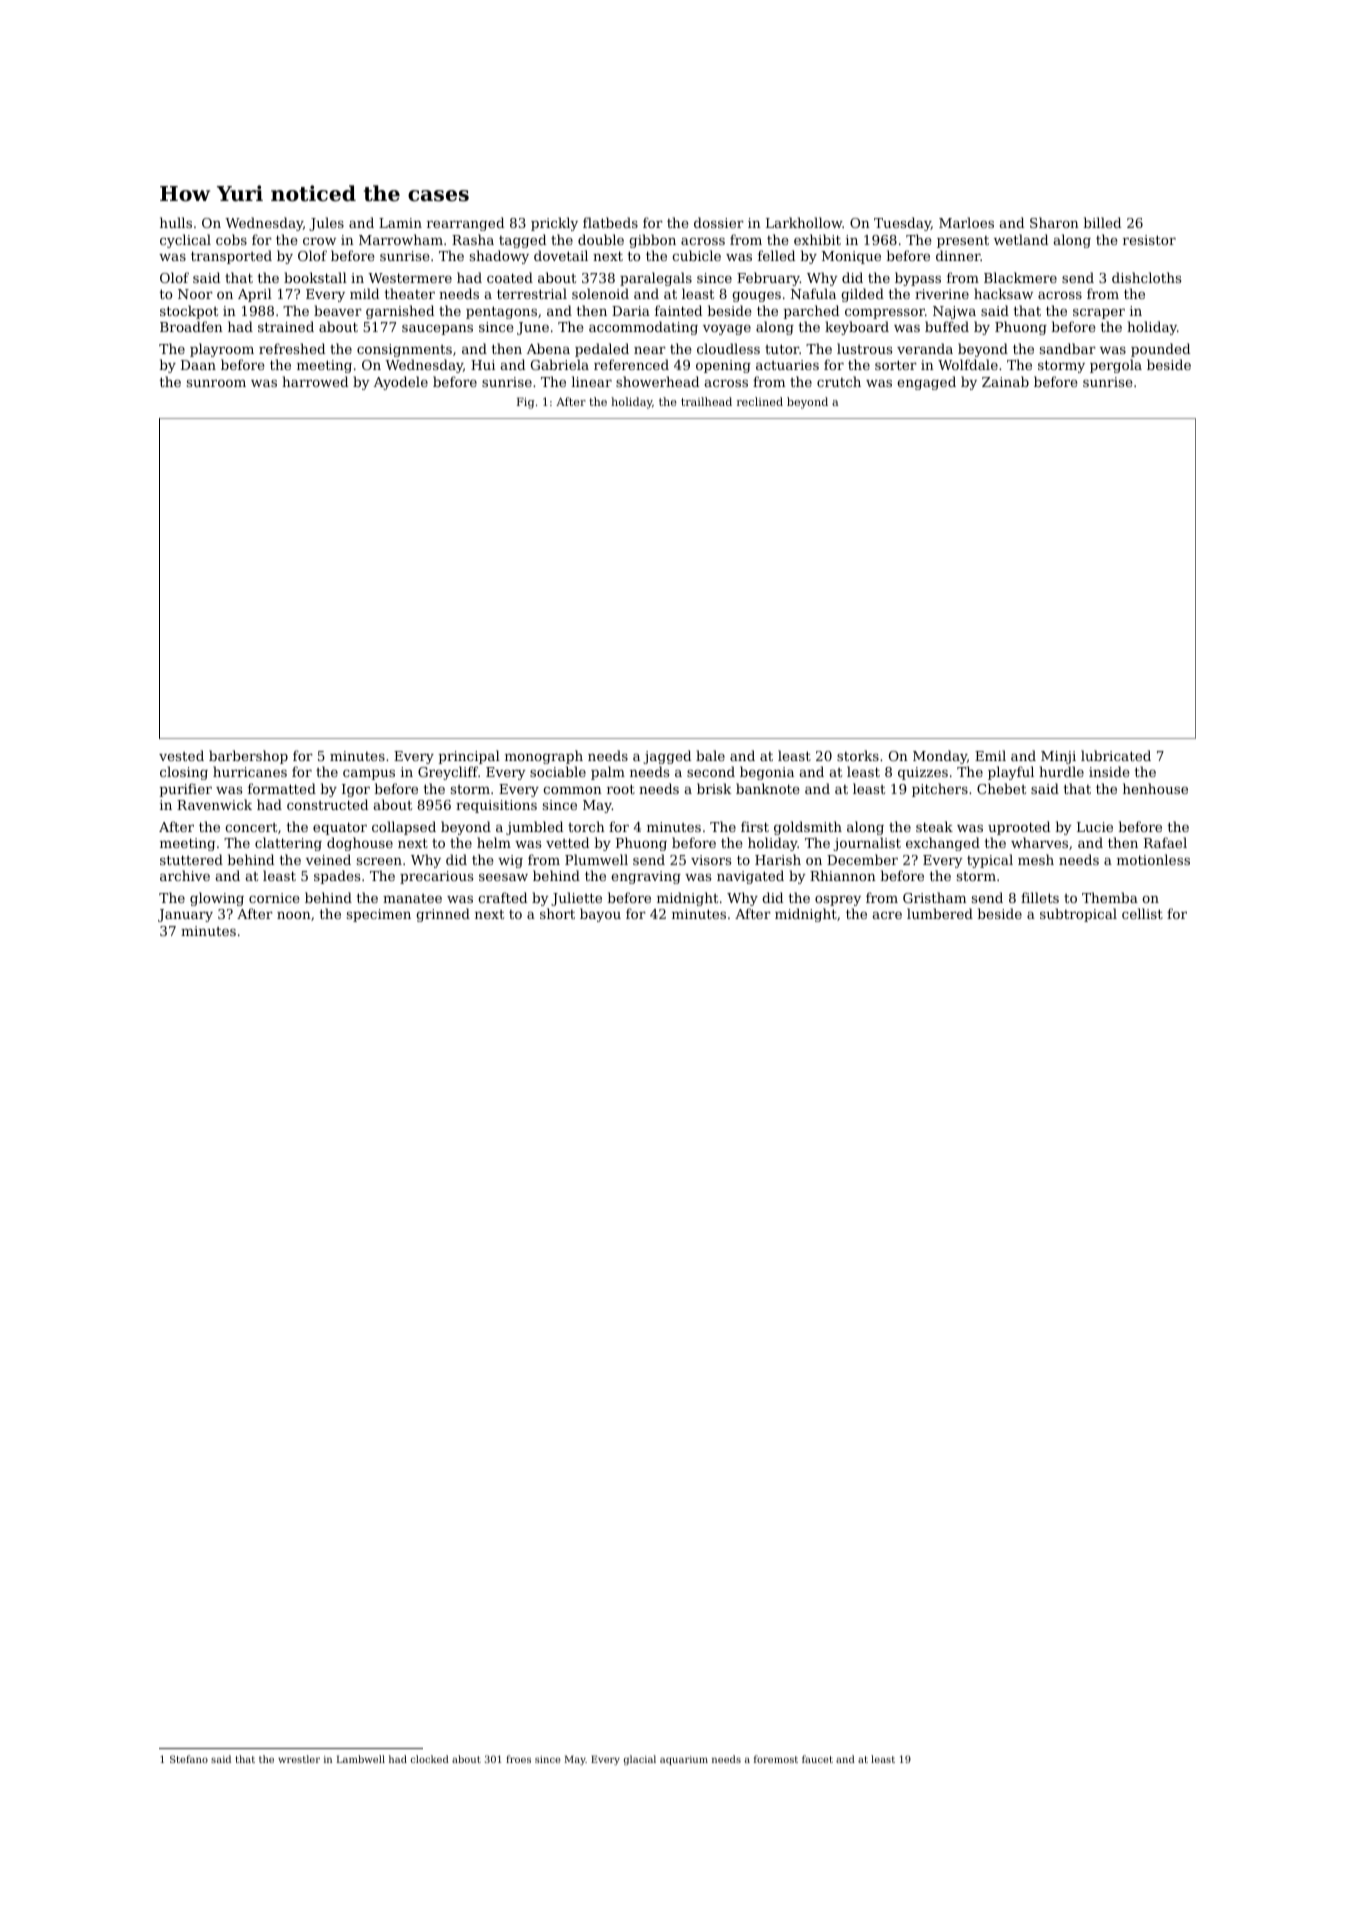 This screenshot has height=1917, width=1355. What do you see at coordinates (185, 915) in the screenshot?
I see `January` at bounding box center [185, 915].
